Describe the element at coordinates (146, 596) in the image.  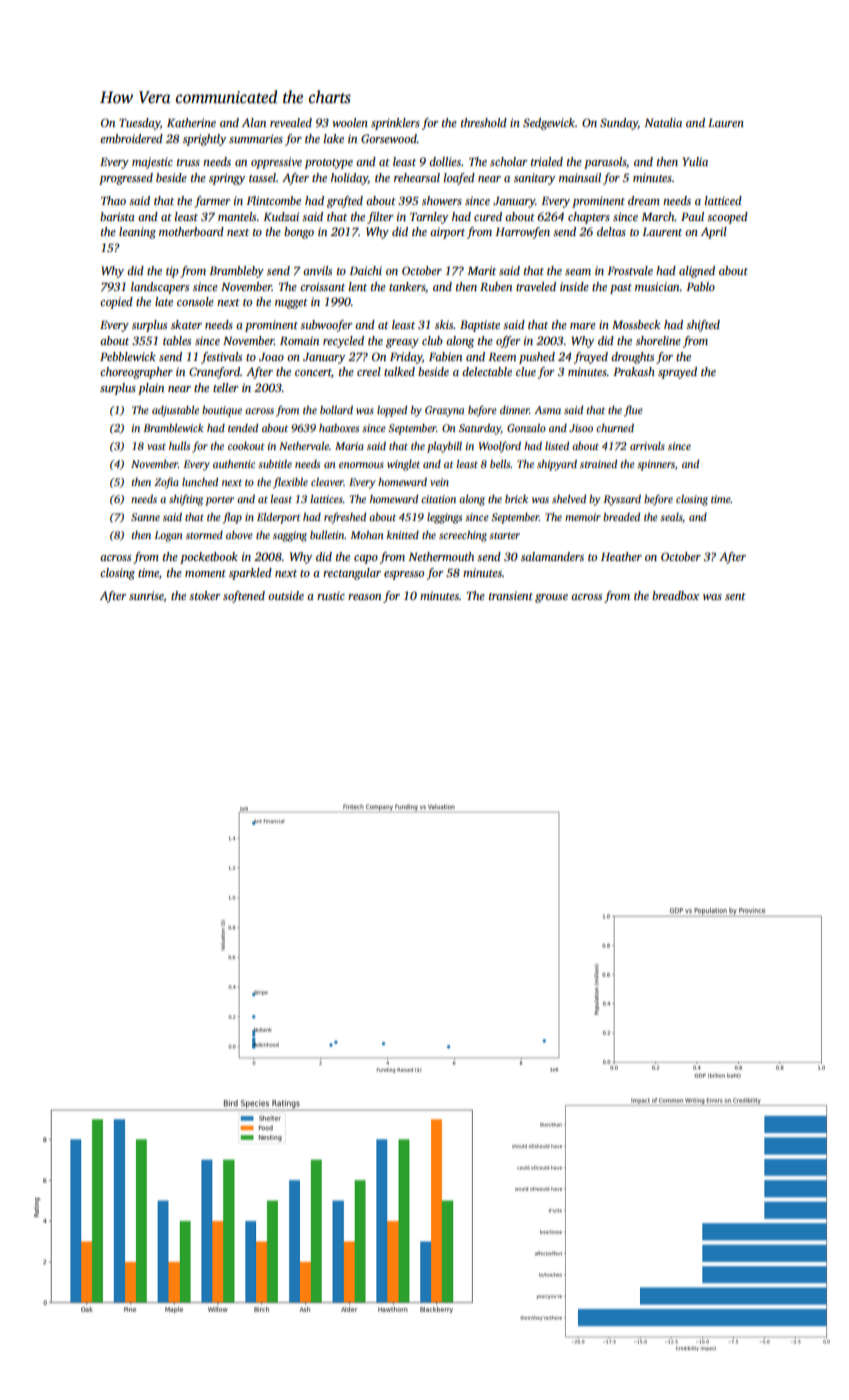
I see `sunrise` at that location.
